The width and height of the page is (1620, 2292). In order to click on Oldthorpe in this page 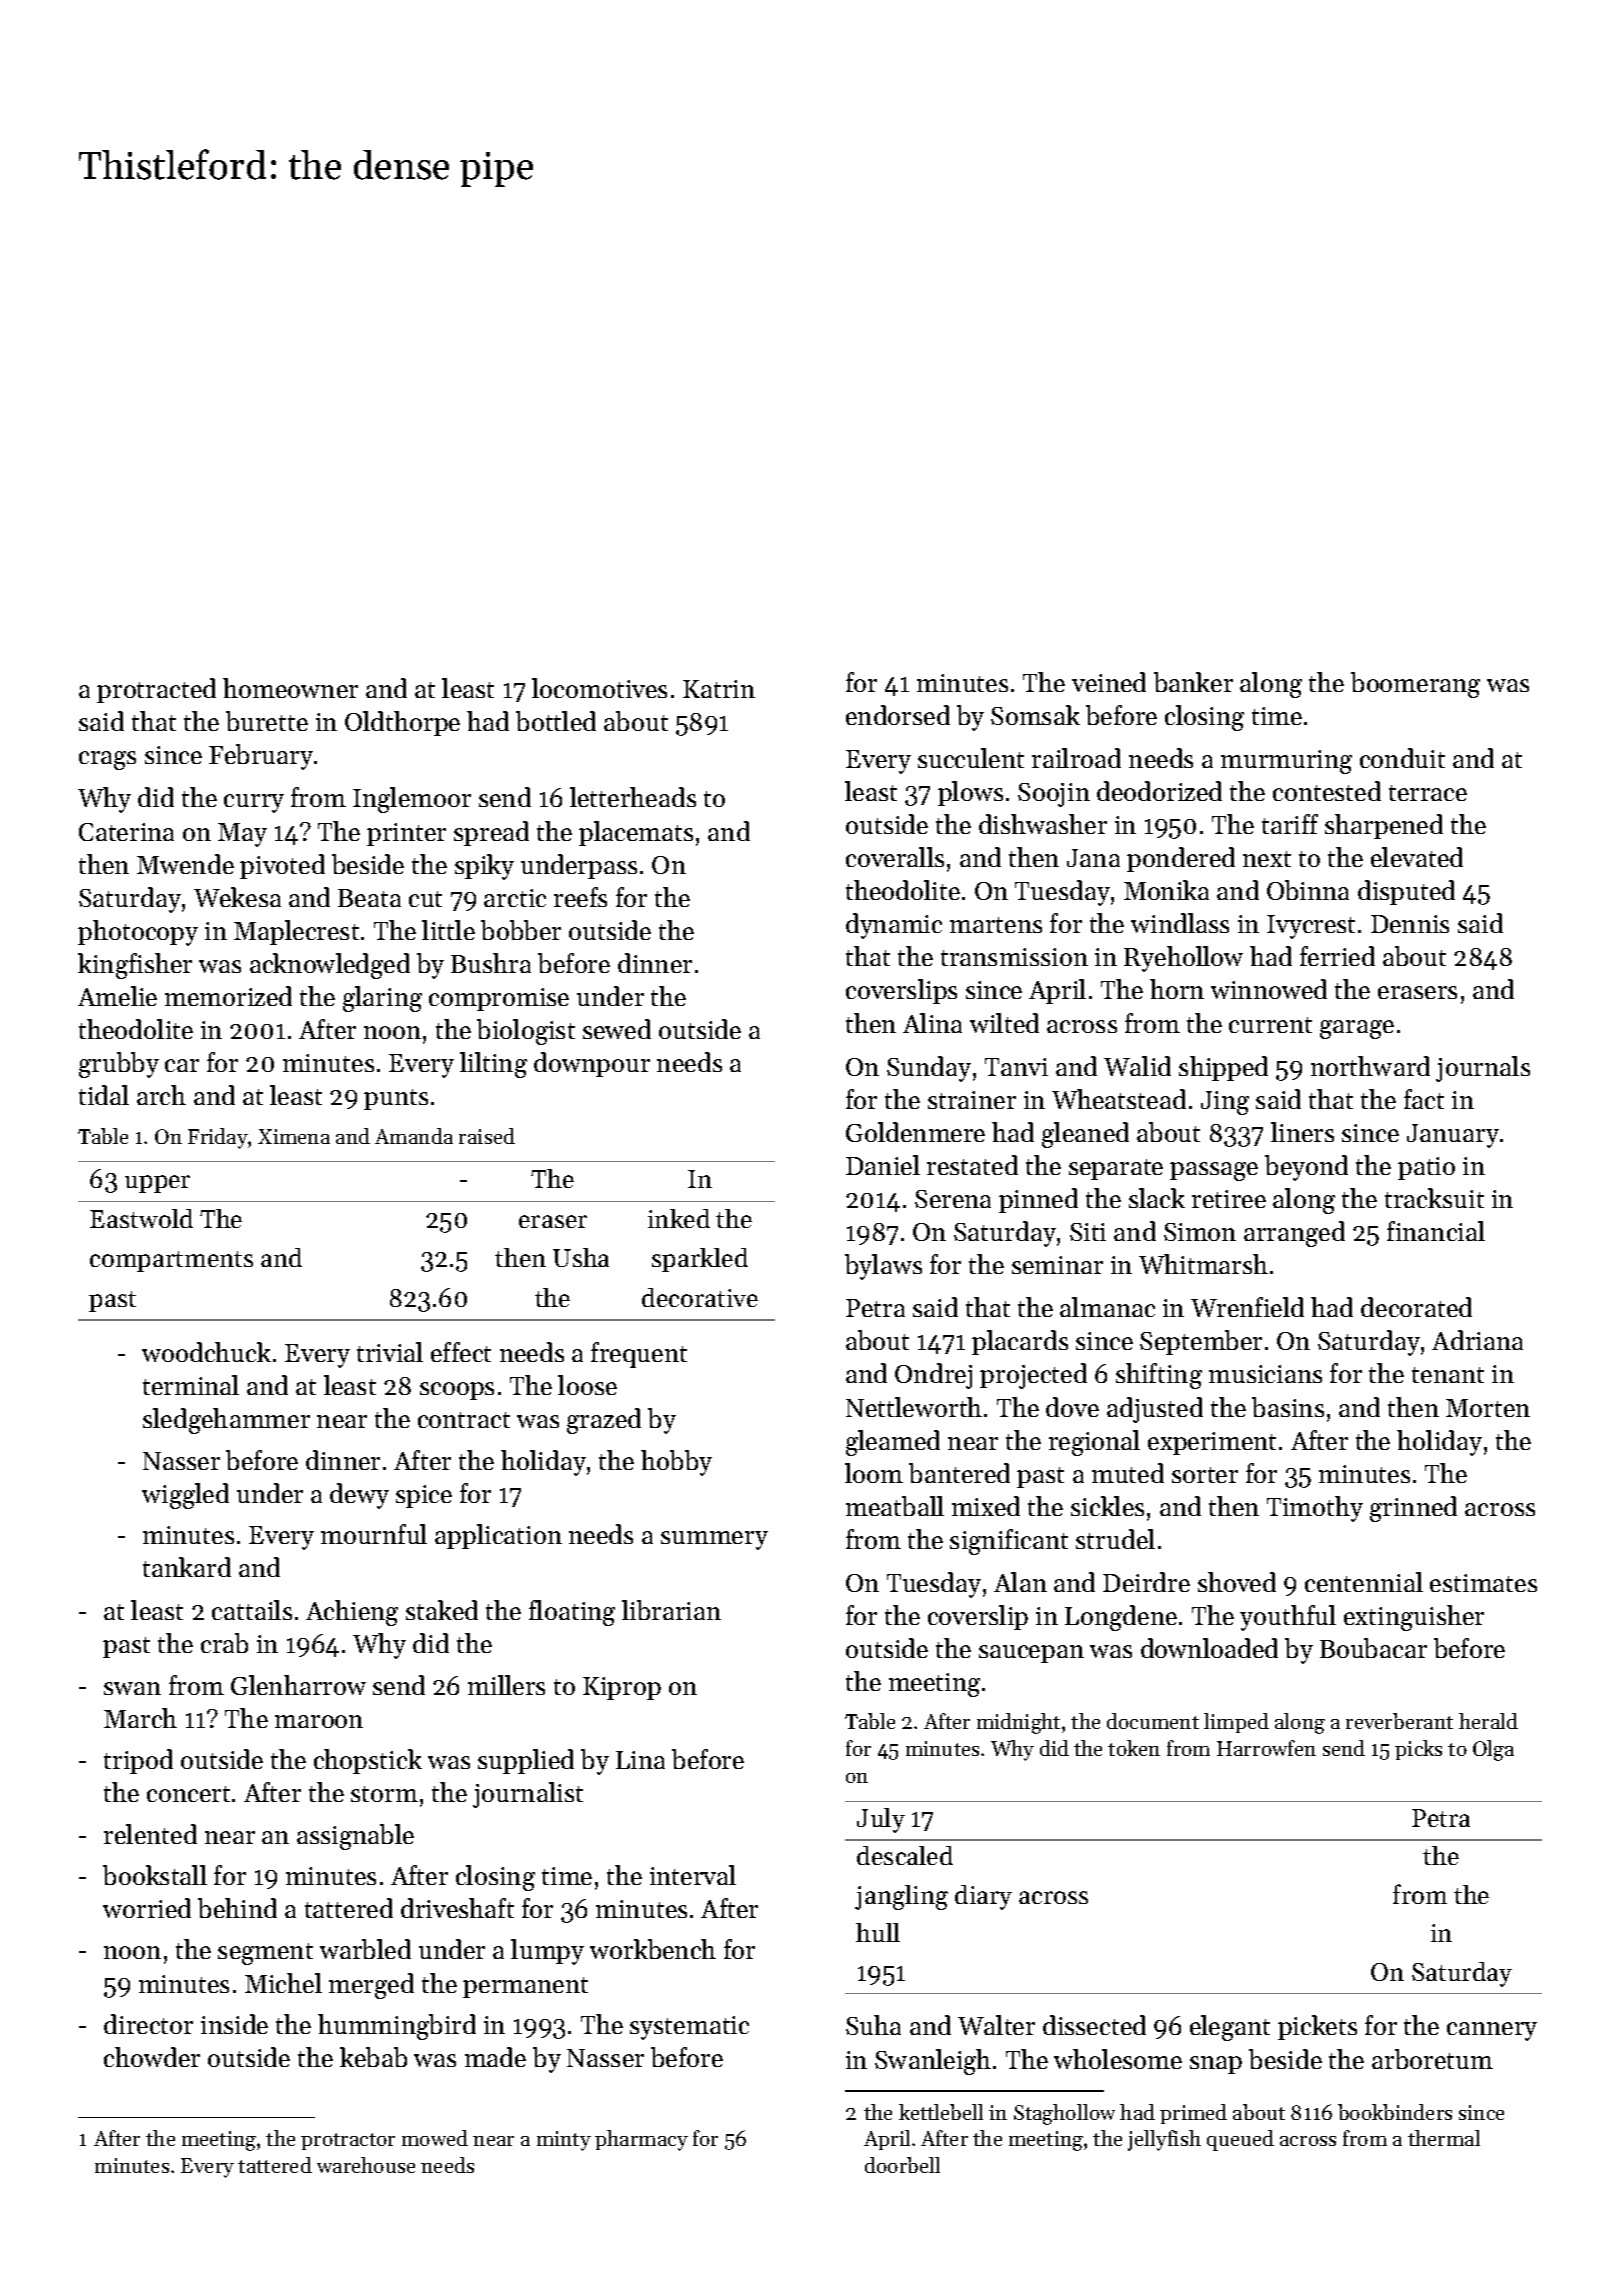, I will do `click(402, 723)`.
